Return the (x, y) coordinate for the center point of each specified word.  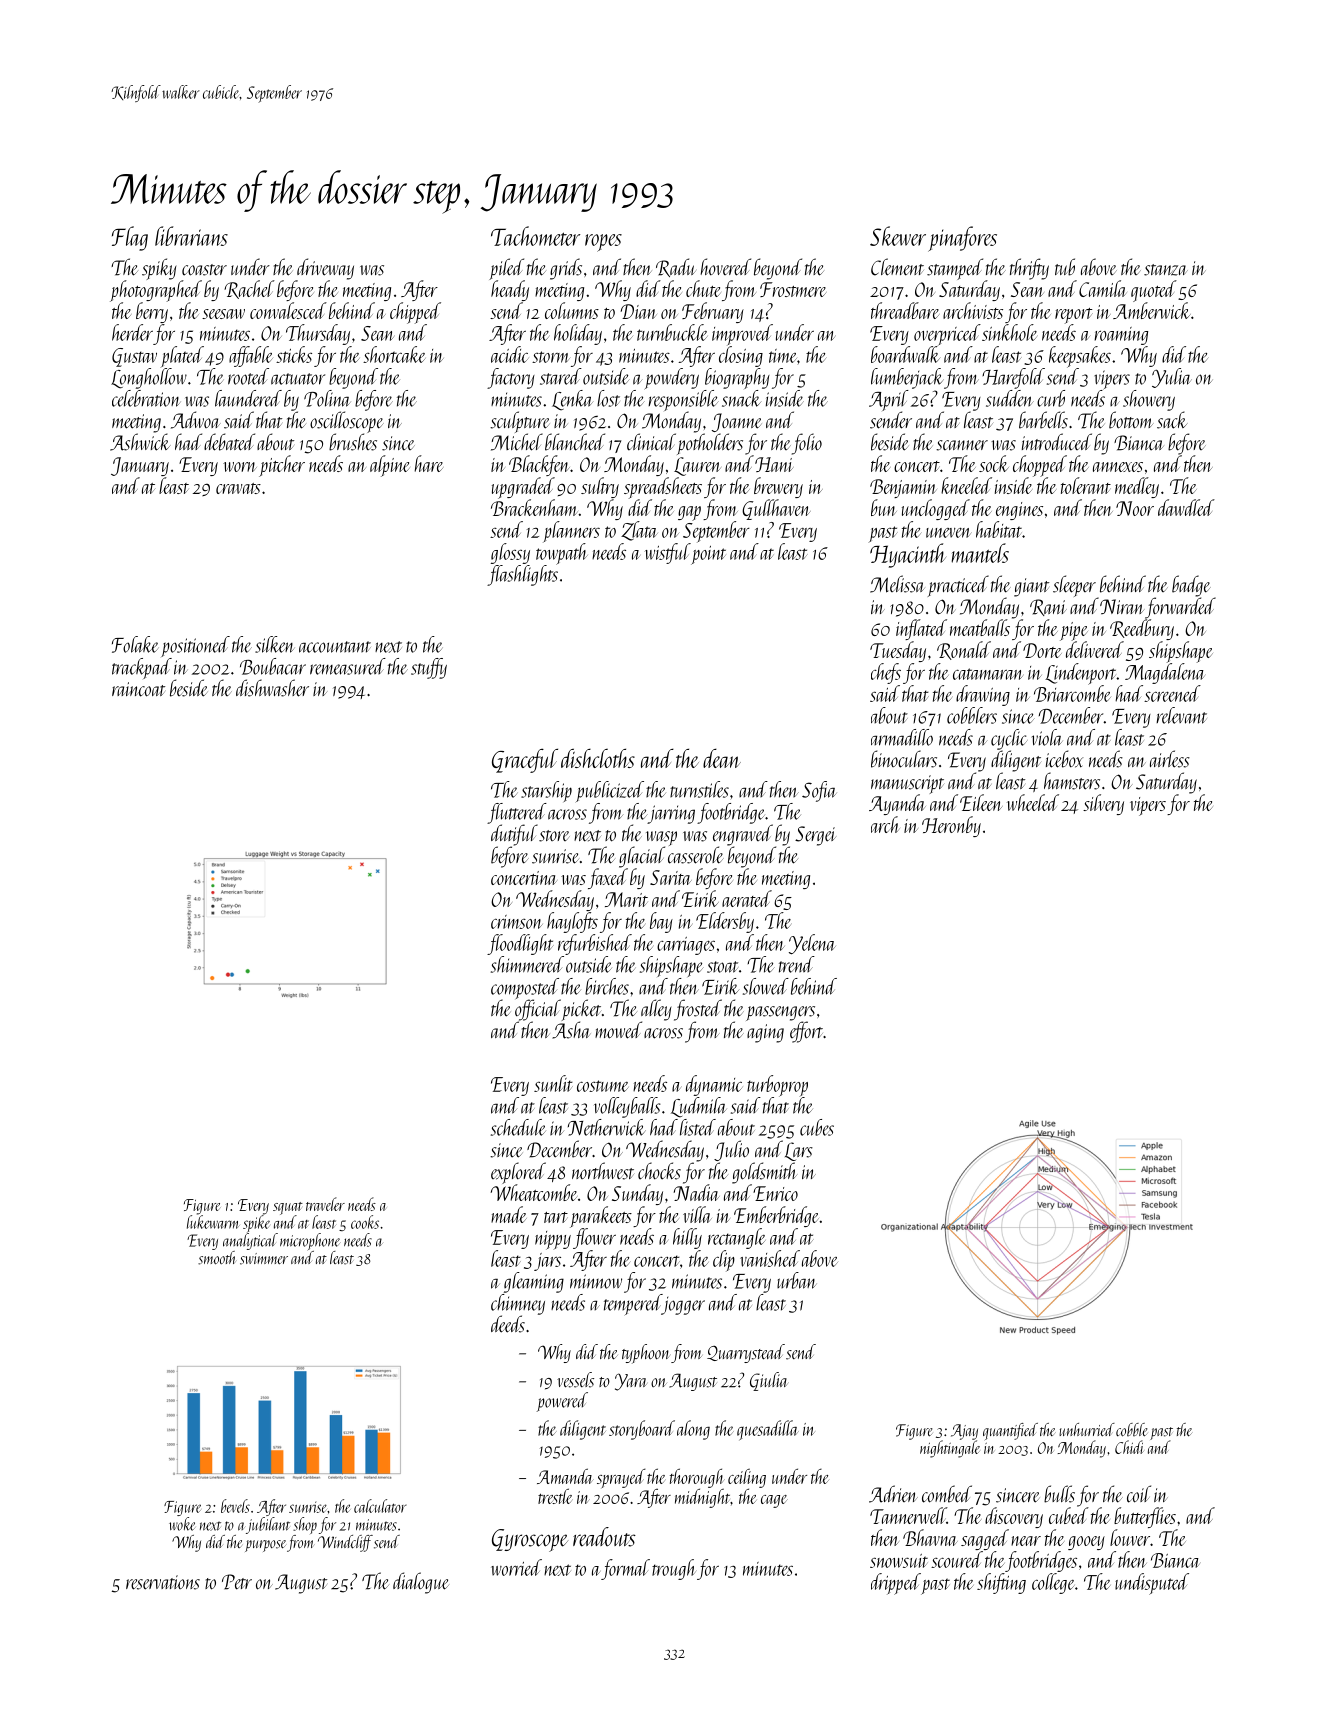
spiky (159, 269)
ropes (603, 243)
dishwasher (272, 688)
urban (796, 1280)
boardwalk (905, 354)
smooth (217, 1258)
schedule (518, 1127)
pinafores (962, 239)
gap (689, 513)
